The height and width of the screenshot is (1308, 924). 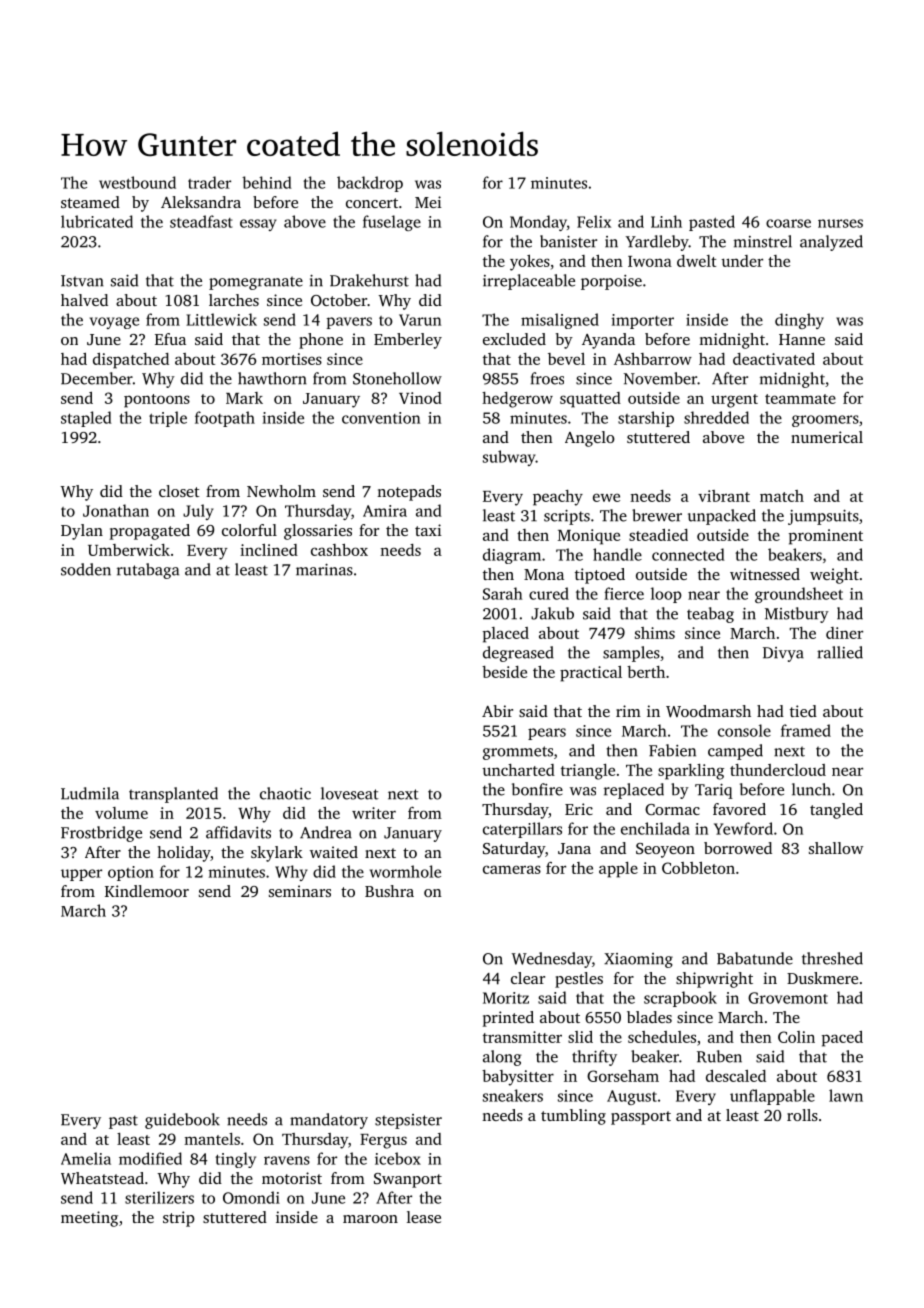 What do you see at coordinates (350, 793) in the screenshot?
I see `loveseat` at bounding box center [350, 793].
